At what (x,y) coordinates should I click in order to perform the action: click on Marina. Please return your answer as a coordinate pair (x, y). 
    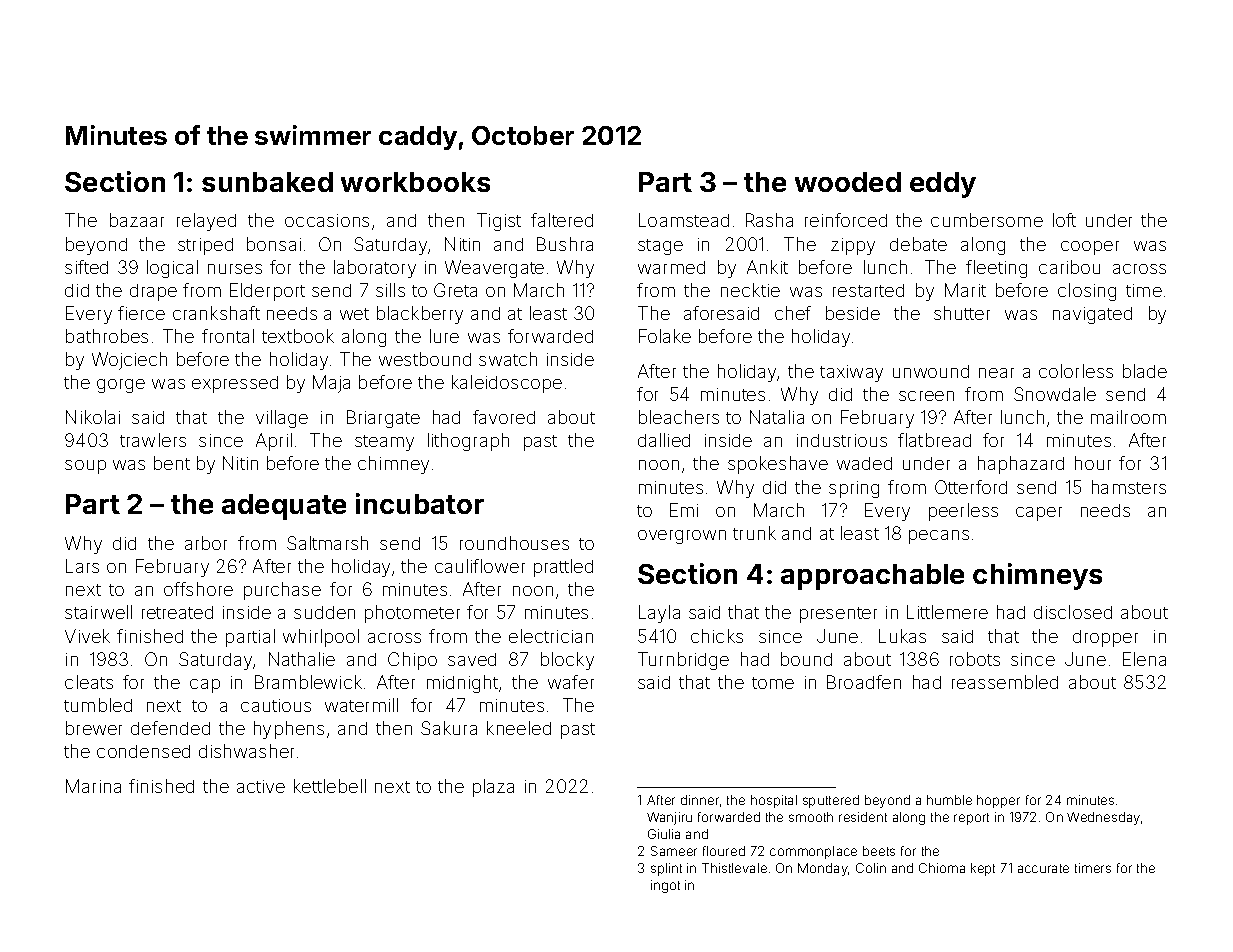
    Looking at the image, I should click on (93, 786).
